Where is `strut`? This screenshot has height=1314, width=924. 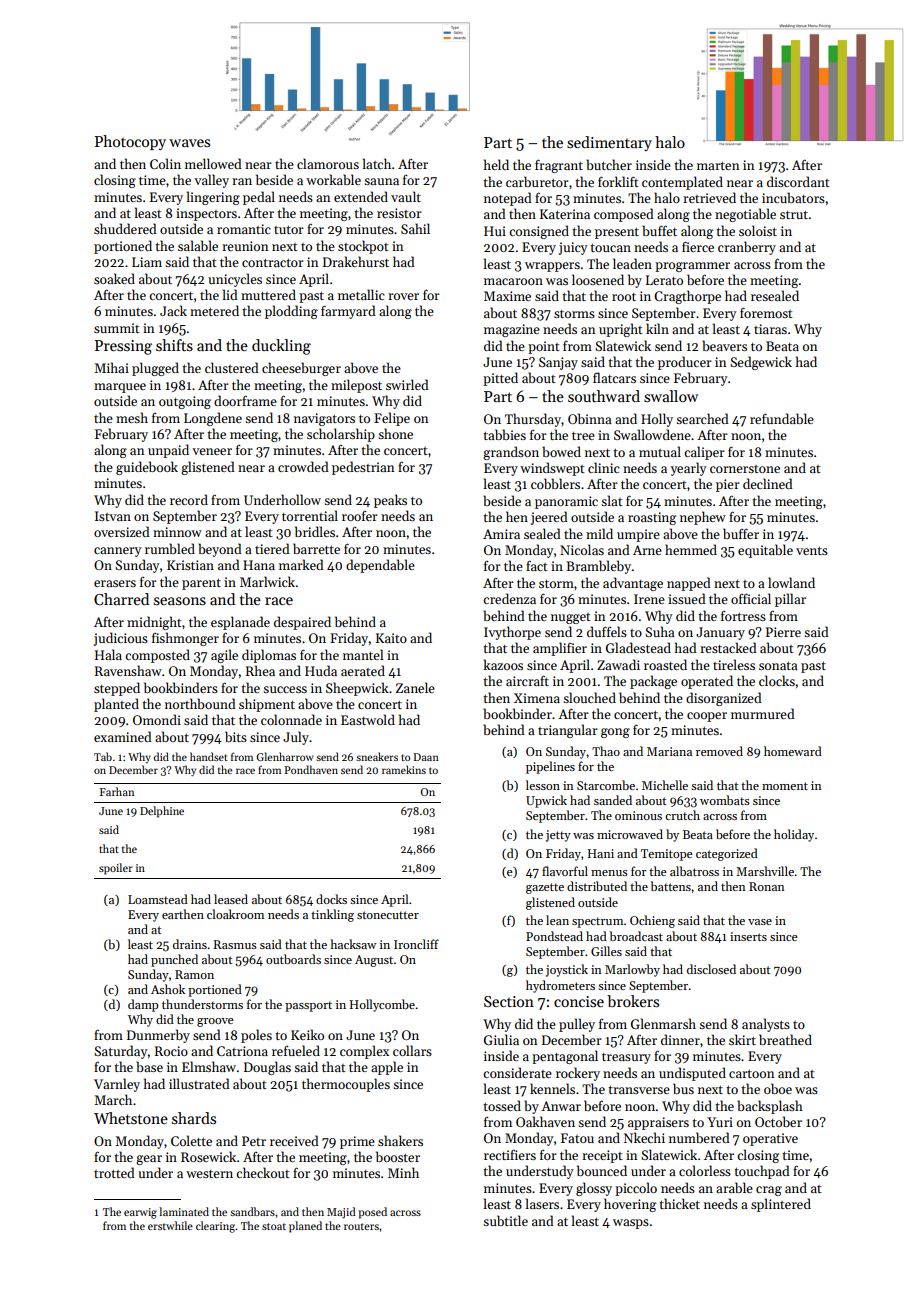 strut is located at coordinates (794, 215).
